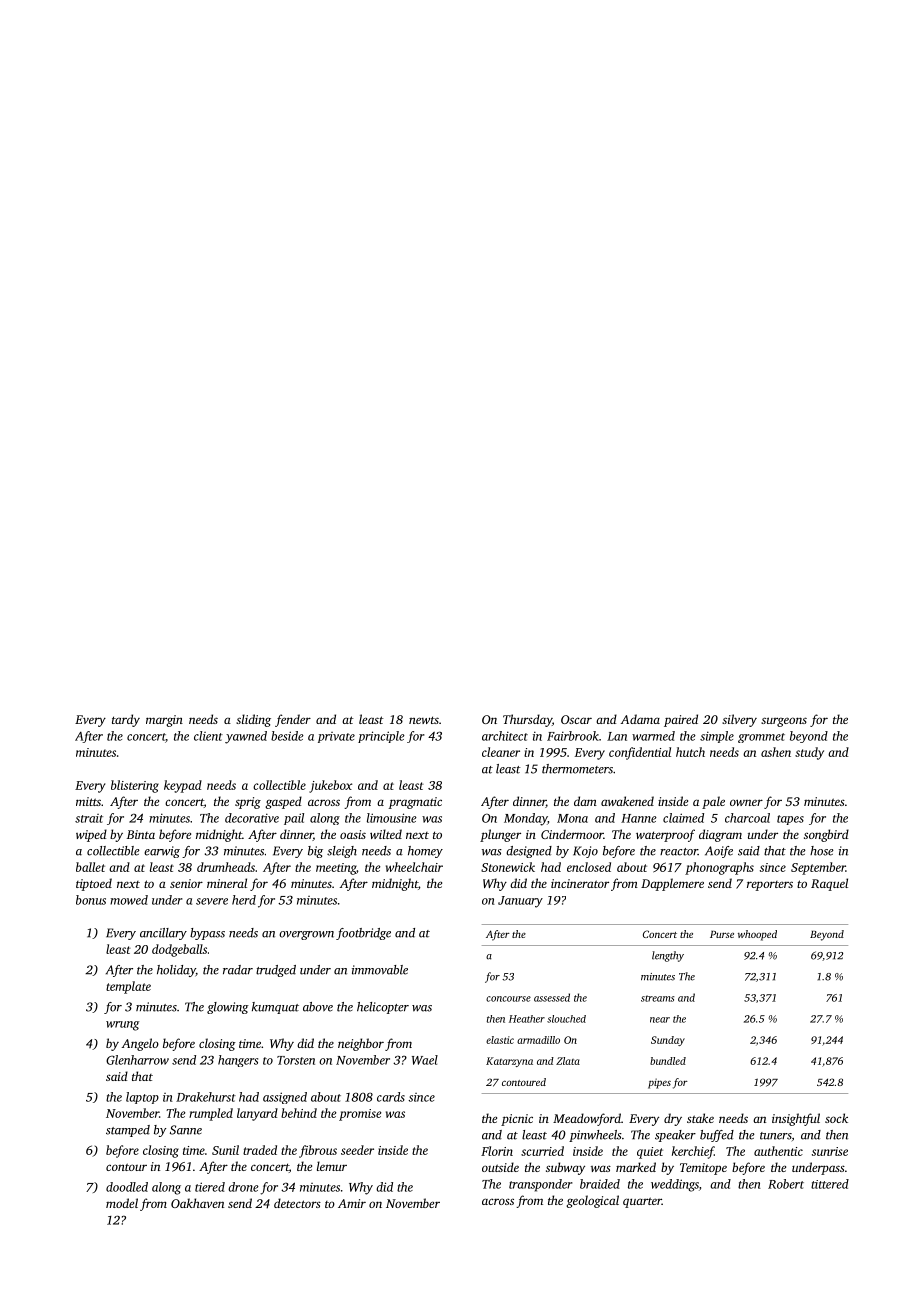  What do you see at coordinates (293, 720) in the page?
I see `fender` at bounding box center [293, 720].
